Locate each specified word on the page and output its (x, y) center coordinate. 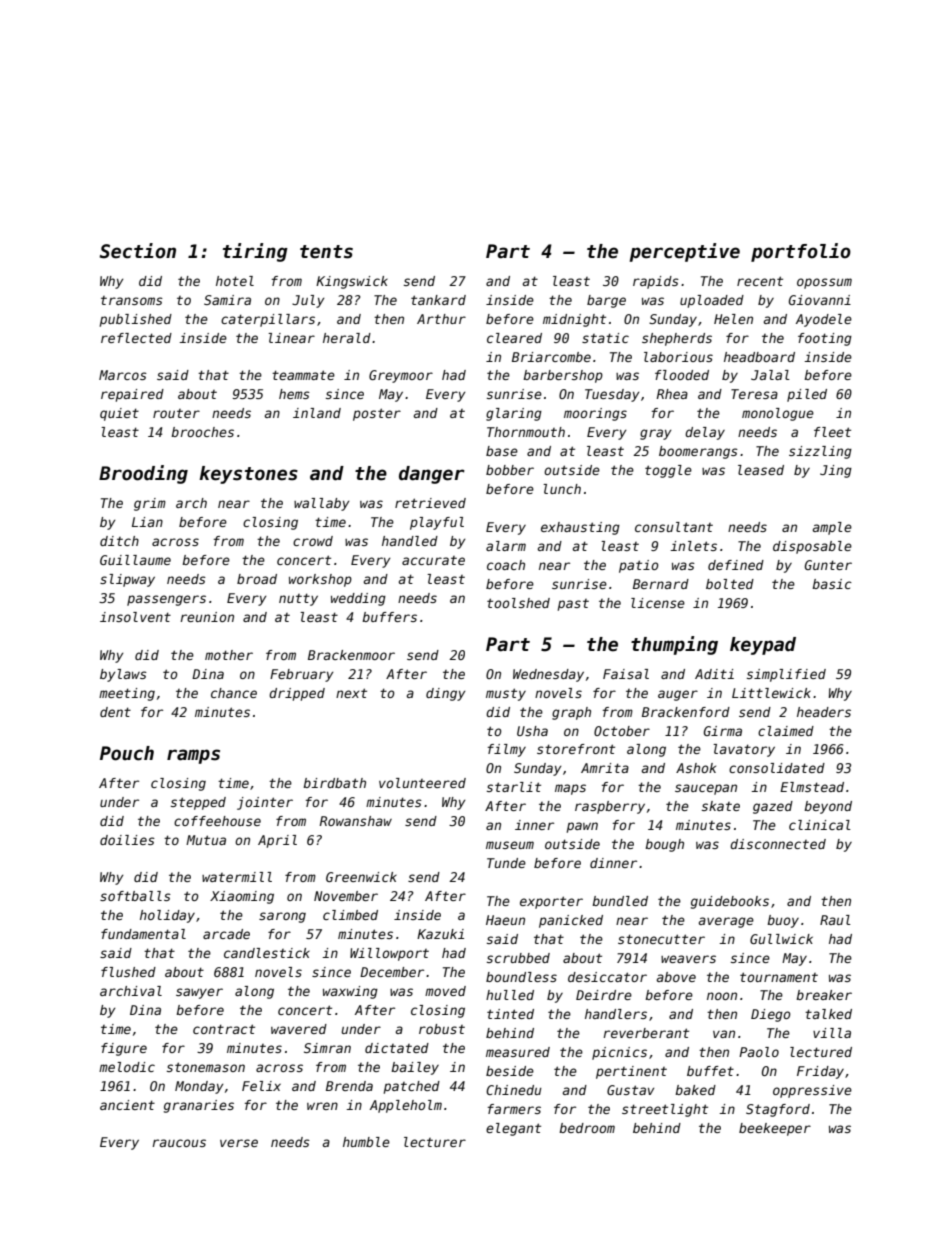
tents (326, 252)
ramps (193, 756)
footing (825, 339)
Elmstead (812, 787)
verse (239, 1143)
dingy (445, 694)
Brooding (143, 474)
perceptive (685, 252)
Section (138, 251)
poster (377, 414)
